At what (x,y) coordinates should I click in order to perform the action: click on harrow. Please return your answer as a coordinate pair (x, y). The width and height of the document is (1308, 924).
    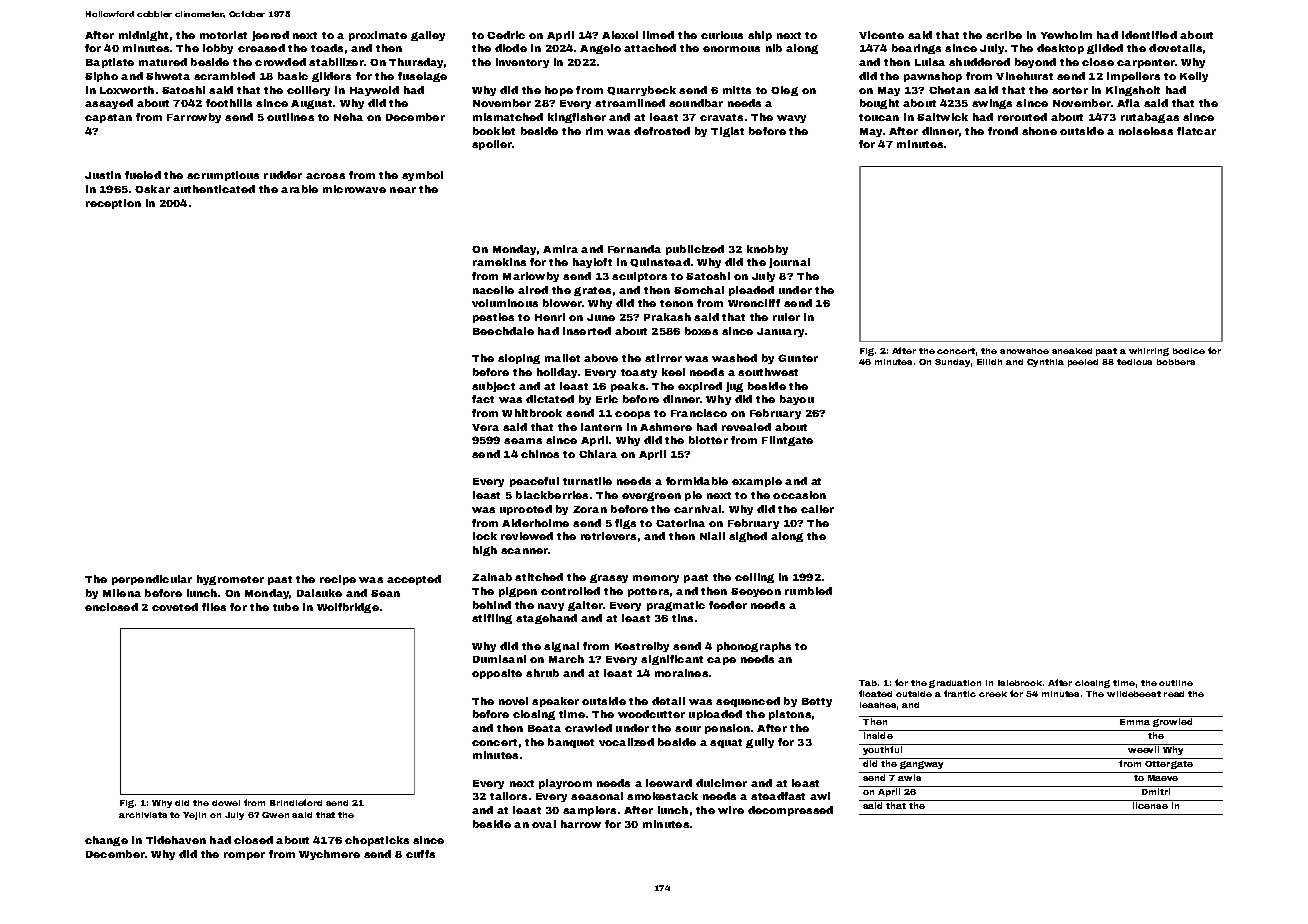
    Looking at the image, I should click on (581, 824).
